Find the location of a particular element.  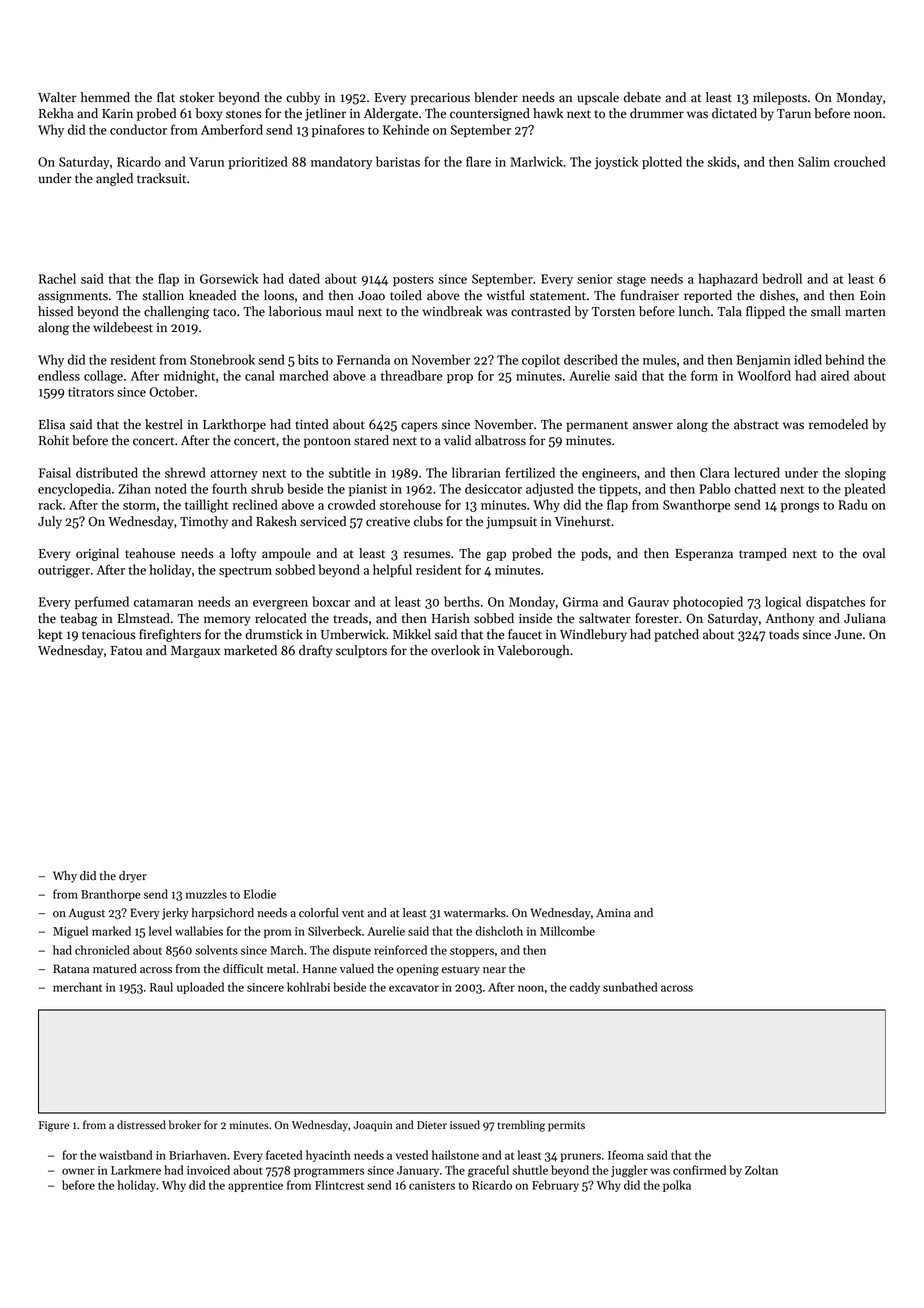

collage is located at coordinates (103, 377).
